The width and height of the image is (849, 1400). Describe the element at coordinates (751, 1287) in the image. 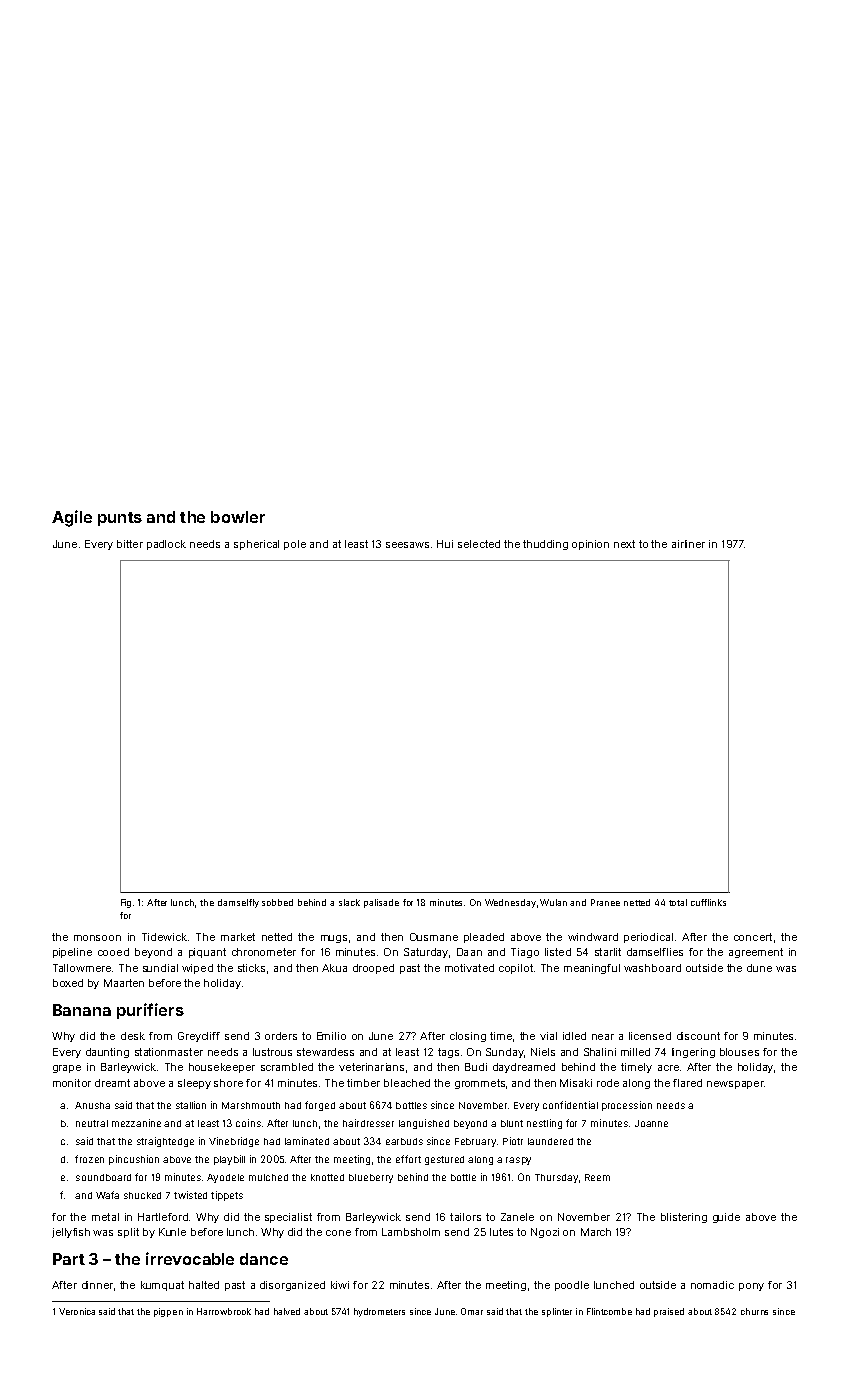

I see `pony` at that location.
